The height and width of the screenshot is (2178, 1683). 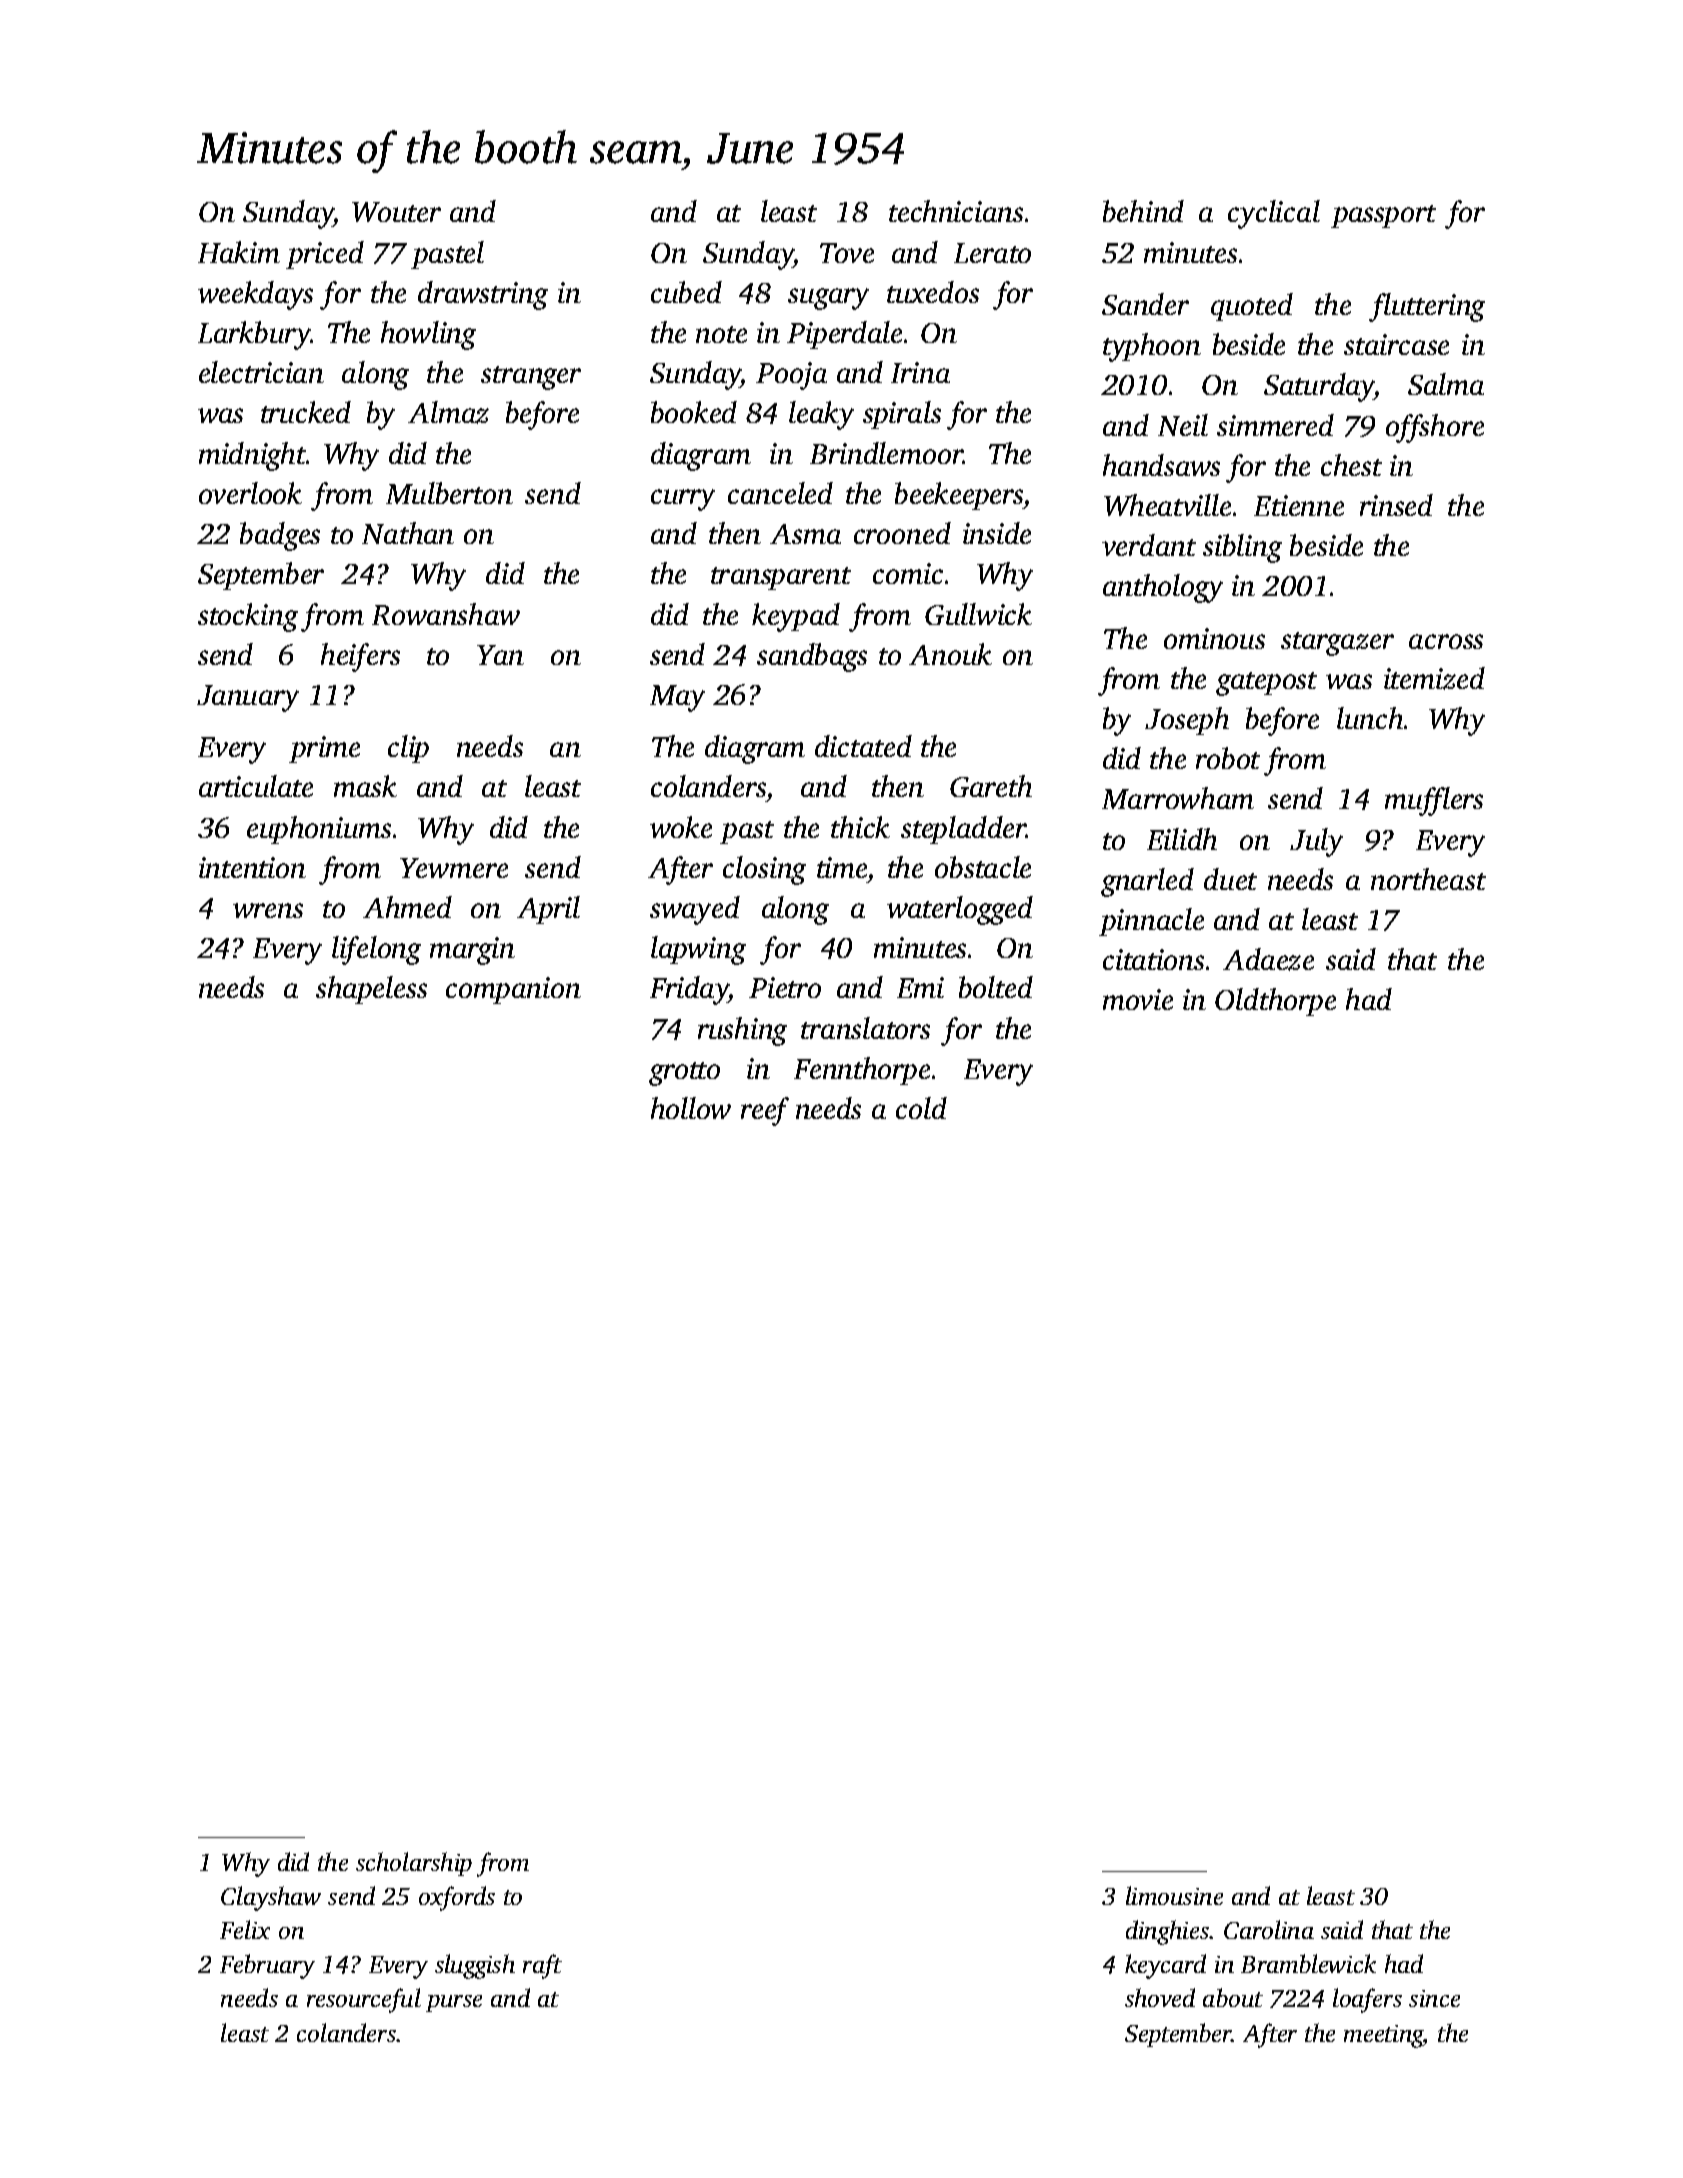 What do you see at coordinates (1161, 465) in the screenshot?
I see `handsaws` at bounding box center [1161, 465].
